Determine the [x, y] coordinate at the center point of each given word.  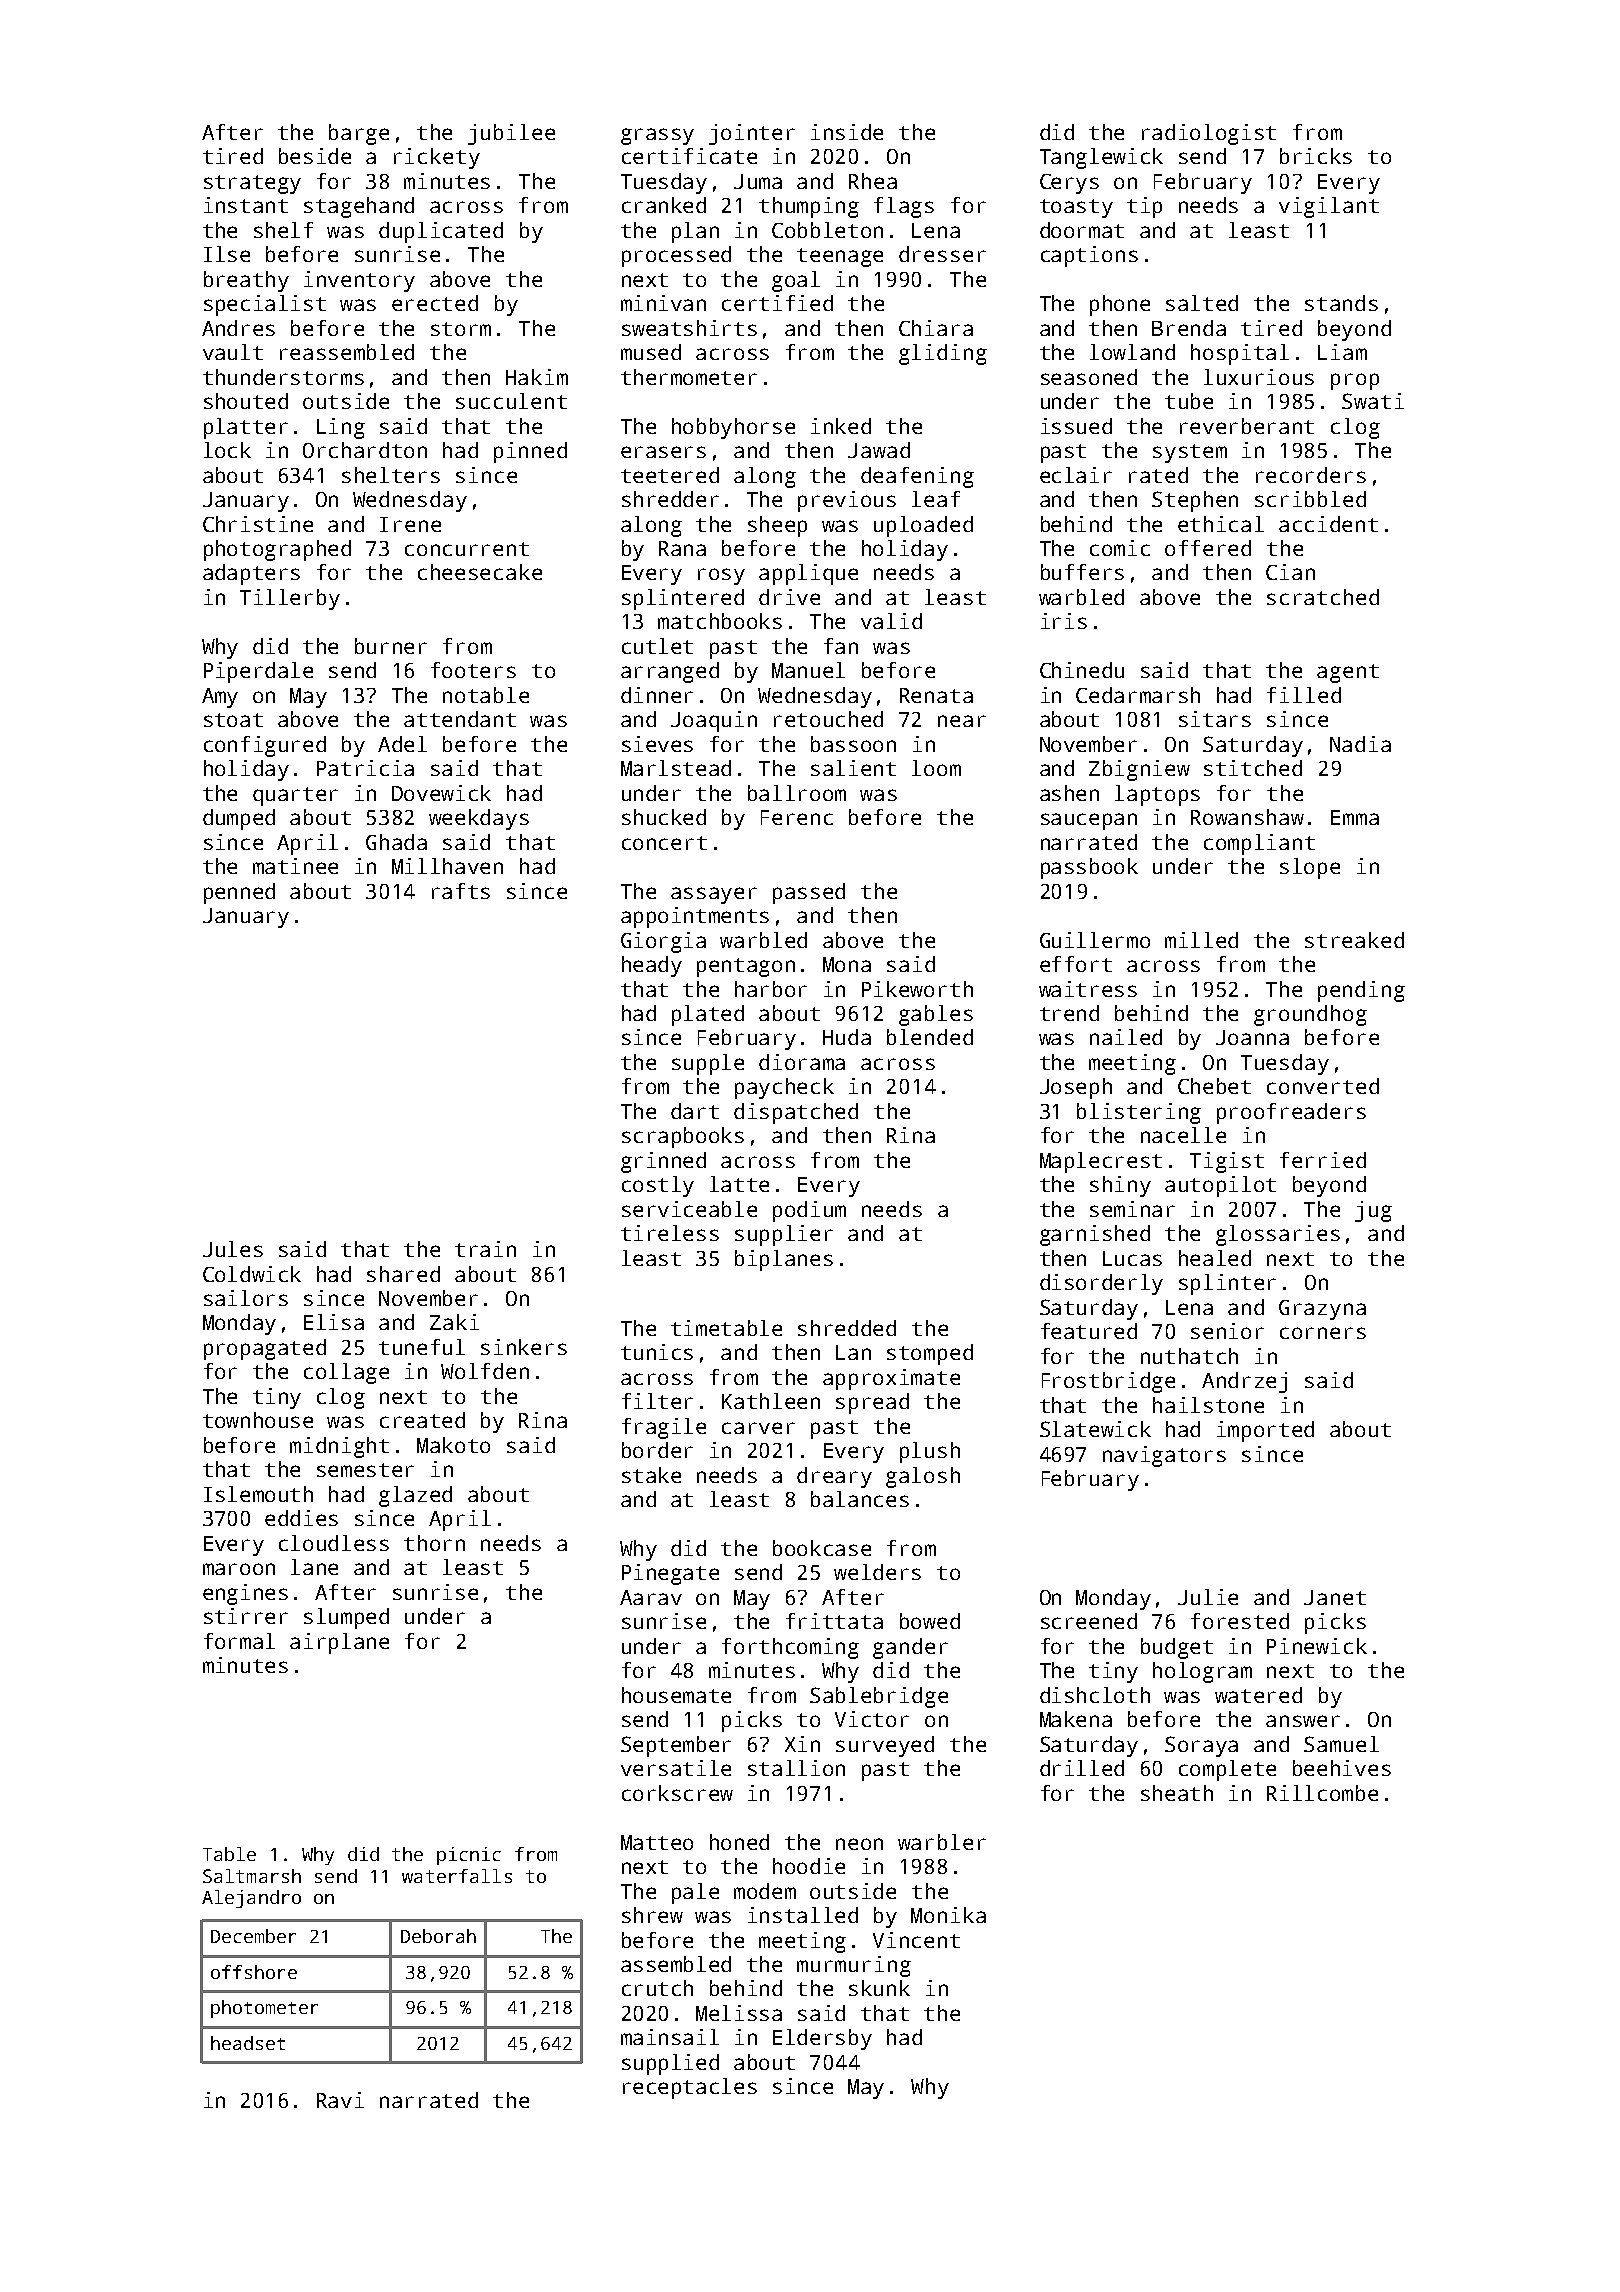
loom [936, 768]
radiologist [1209, 134]
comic [1120, 548]
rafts [461, 891]
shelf [283, 230]
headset [248, 2043]
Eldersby [822, 2039]
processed [676, 256]
